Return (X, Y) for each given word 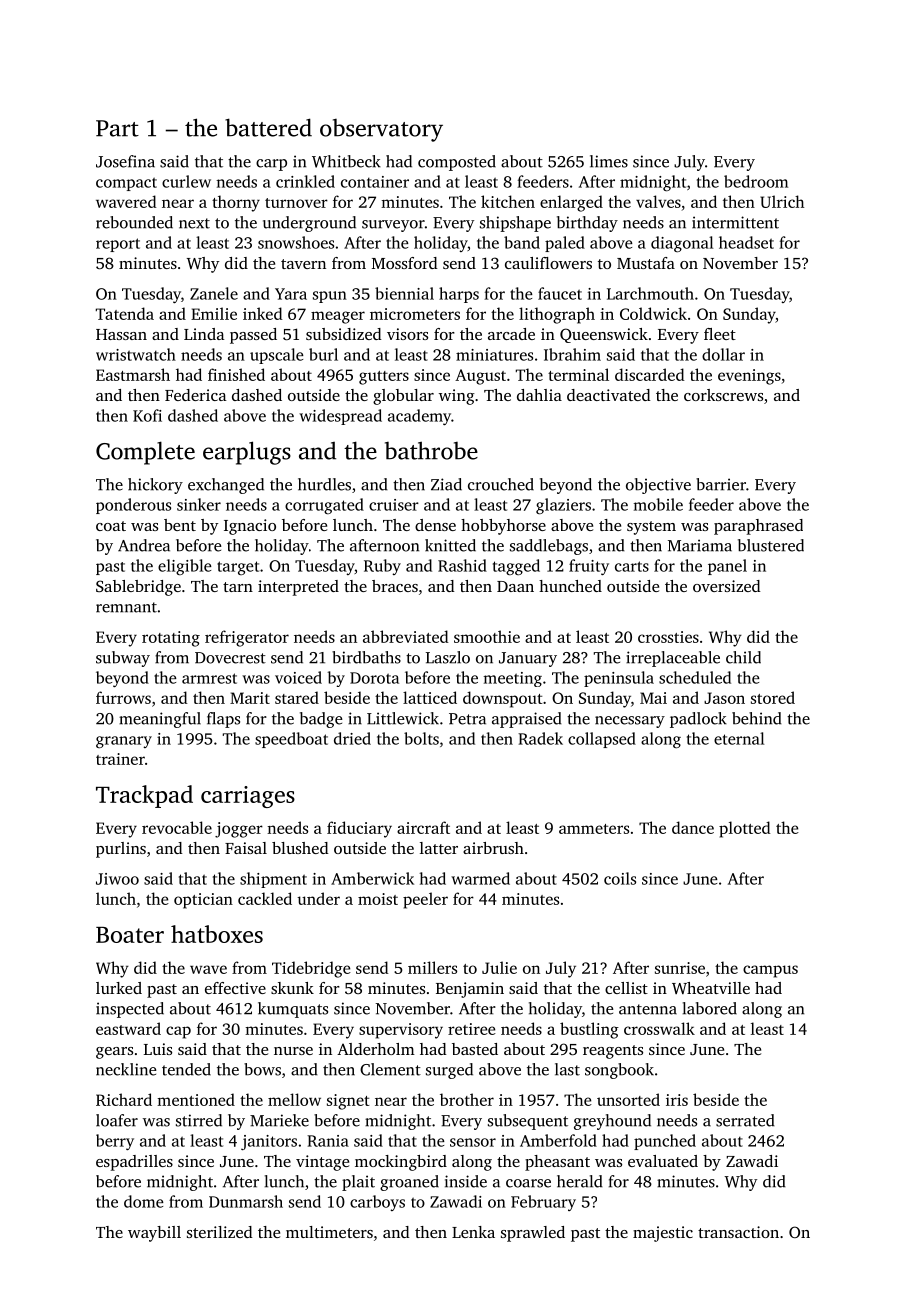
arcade (511, 334)
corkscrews (723, 395)
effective (235, 988)
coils (620, 878)
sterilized (220, 1232)
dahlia (539, 395)
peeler (425, 900)
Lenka (473, 1232)
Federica (196, 395)
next (194, 223)
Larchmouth (650, 293)
